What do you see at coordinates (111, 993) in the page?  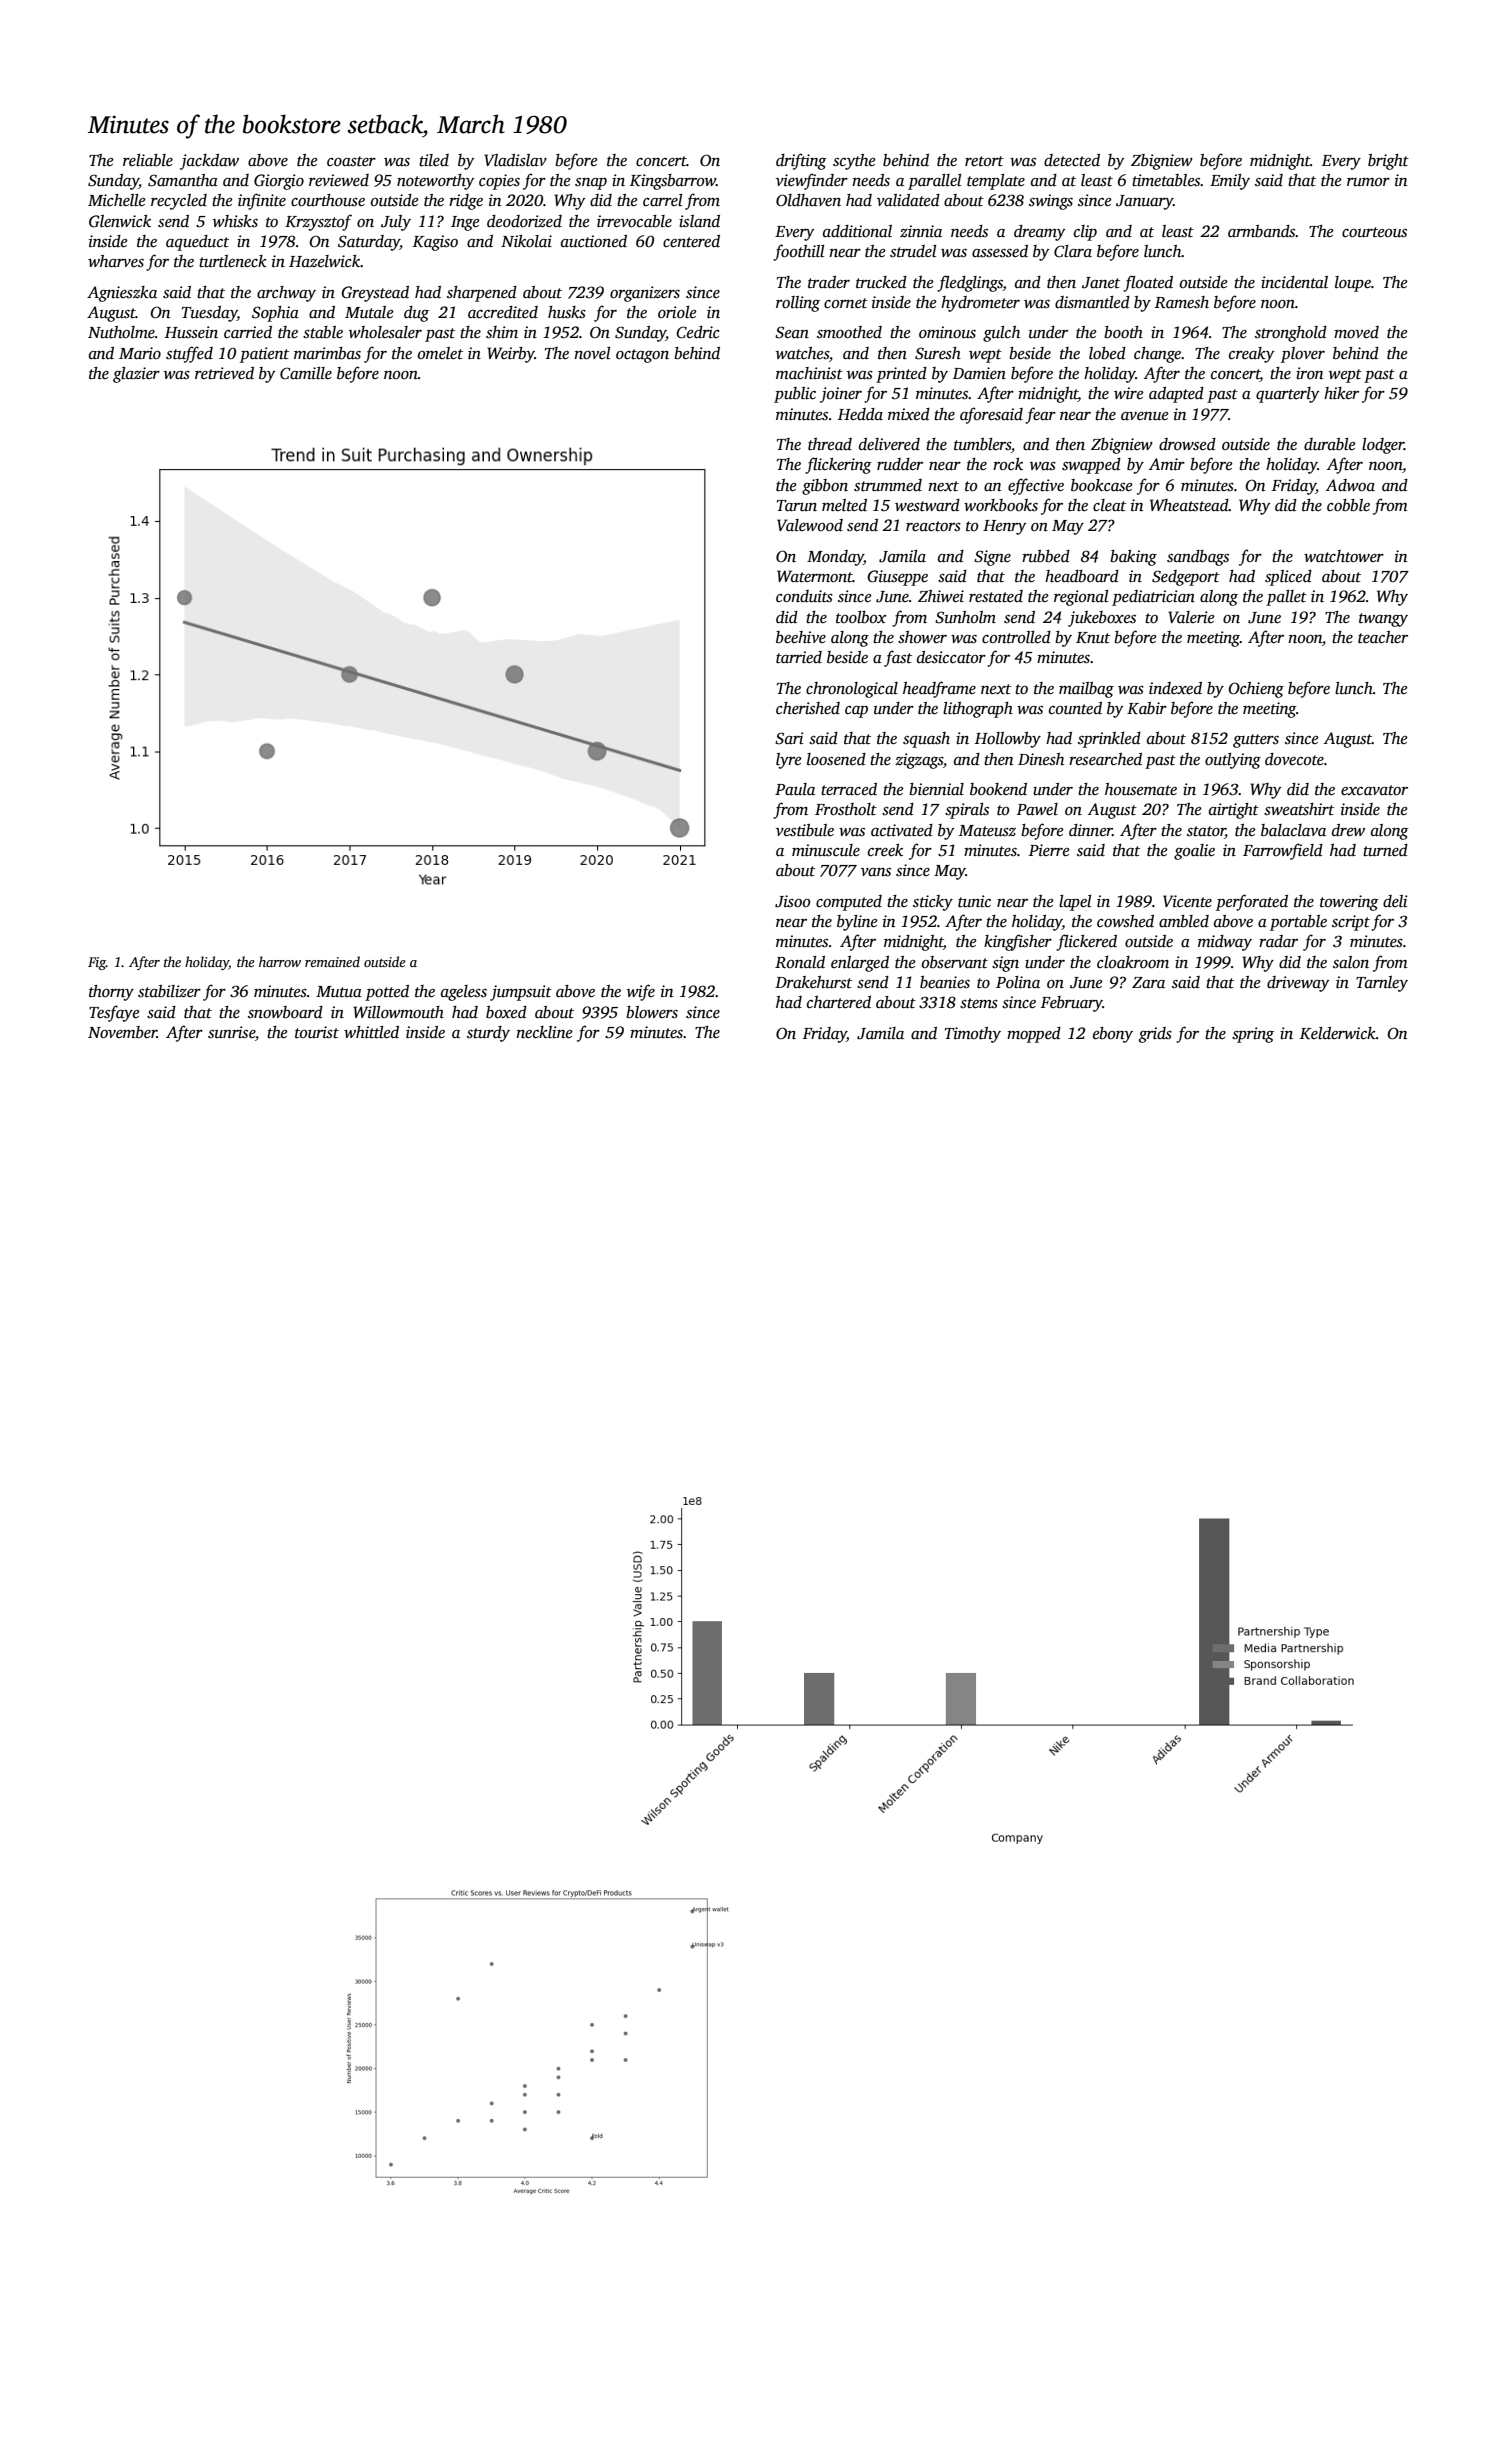 I see `thorny` at bounding box center [111, 993].
